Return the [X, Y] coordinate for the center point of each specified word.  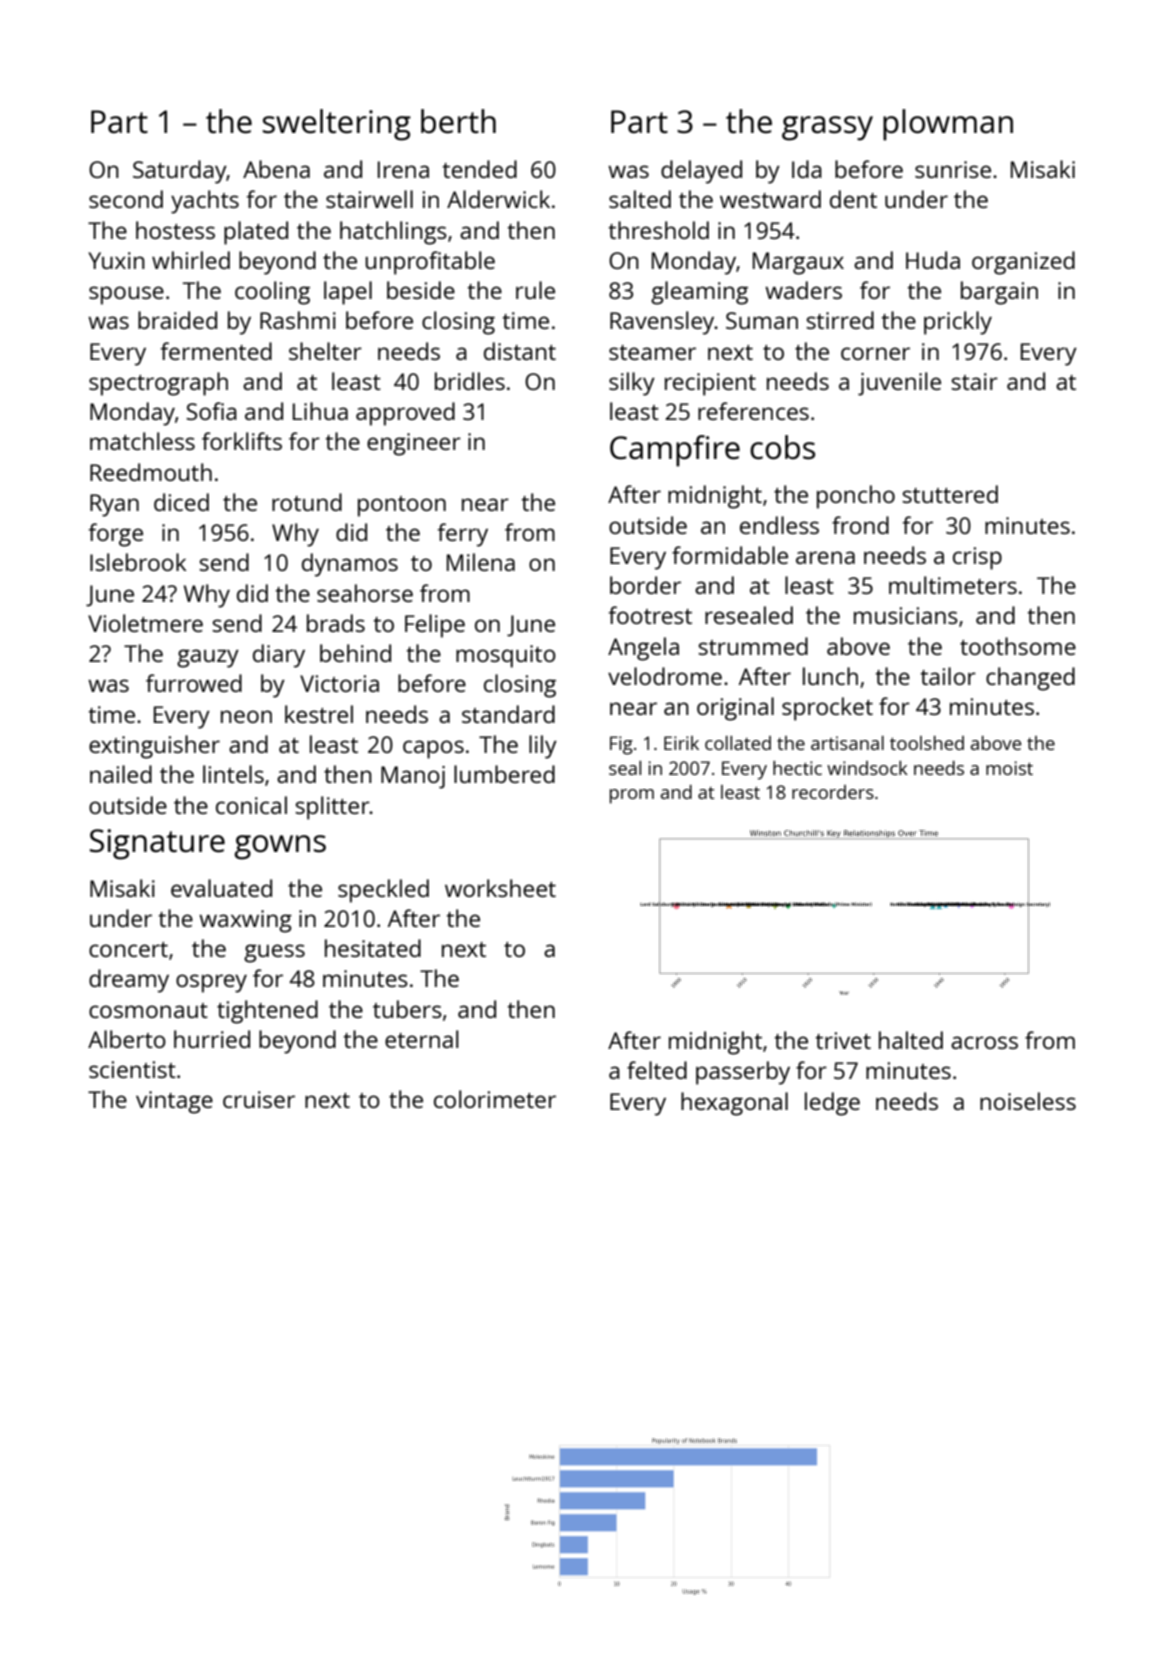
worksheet [500, 888]
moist [1009, 768]
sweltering [337, 125]
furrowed [194, 683]
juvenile [899, 384]
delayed [701, 172]
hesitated [373, 948]
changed [1030, 679]
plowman [948, 125]
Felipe [435, 626]
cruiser [259, 1099]
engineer [414, 444]
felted [657, 1070]
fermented [216, 351]
